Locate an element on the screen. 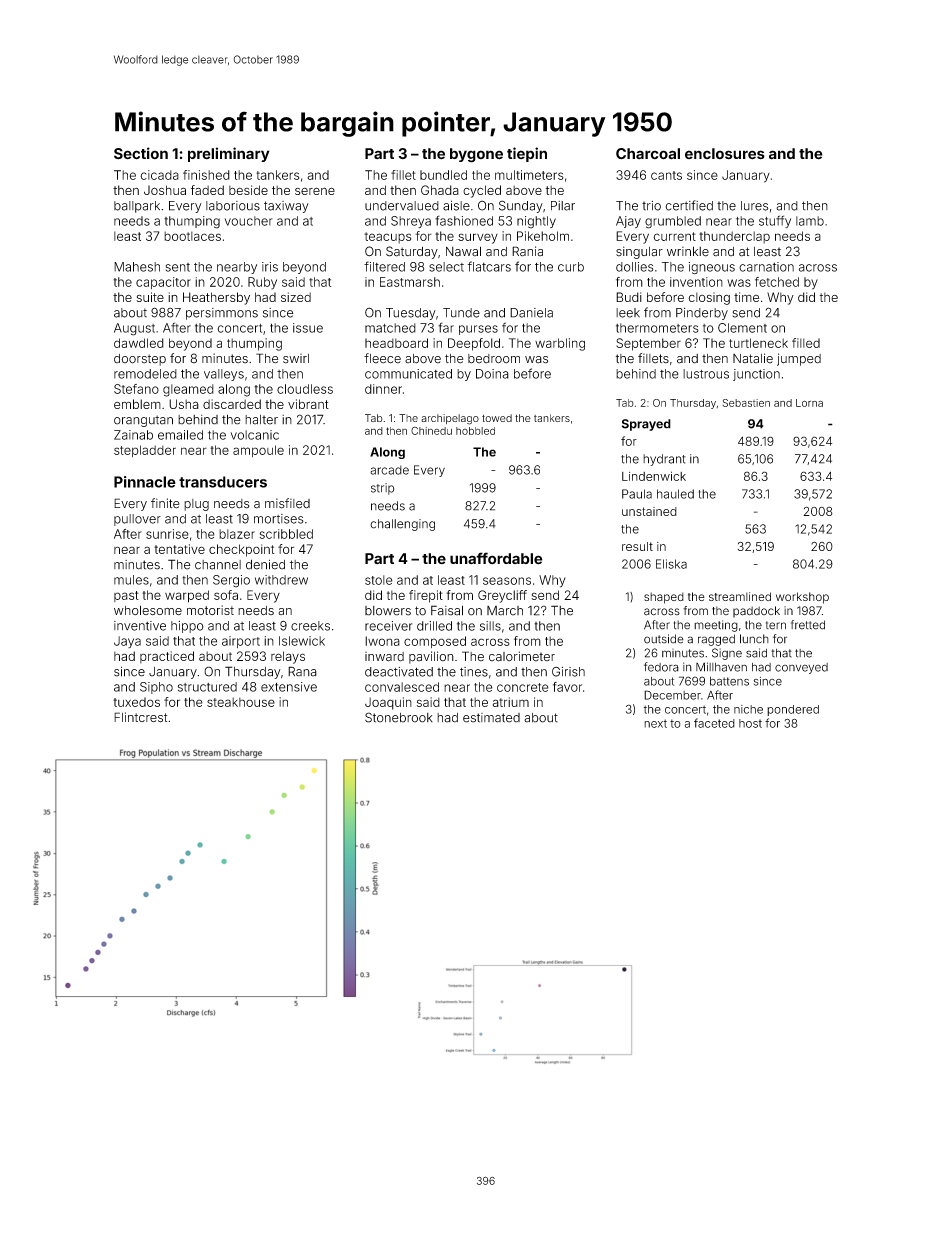 The height and width of the screenshot is (1233, 952). emblem is located at coordinates (137, 404).
